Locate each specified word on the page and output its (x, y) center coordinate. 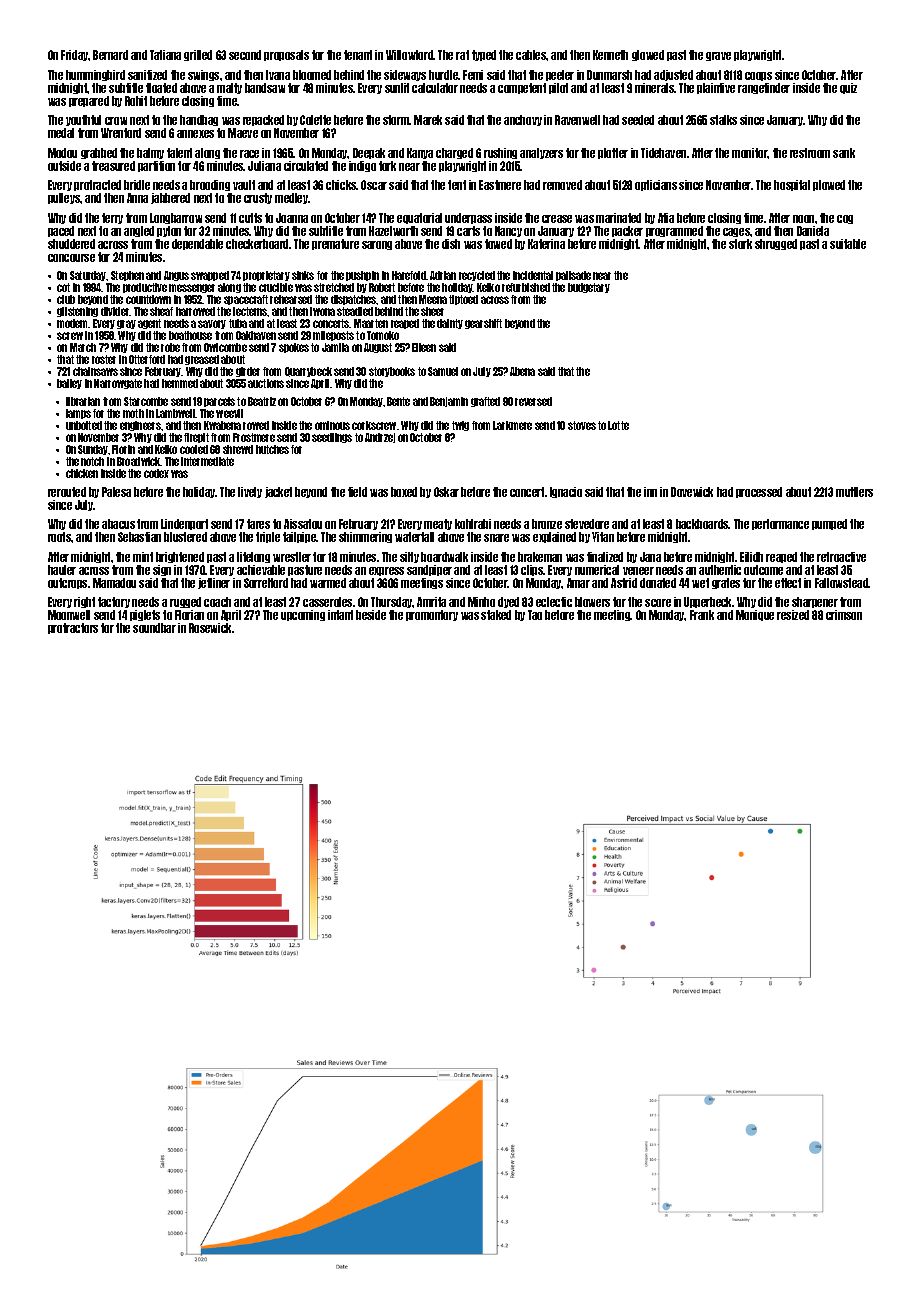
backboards (702, 524)
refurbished (526, 287)
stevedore (587, 524)
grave (718, 56)
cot (63, 287)
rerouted (67, 492)
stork (740, 244)
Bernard (110, 55)
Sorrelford (266, 583)
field (357, 492)
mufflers (854, 492)
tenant (358, 55)
